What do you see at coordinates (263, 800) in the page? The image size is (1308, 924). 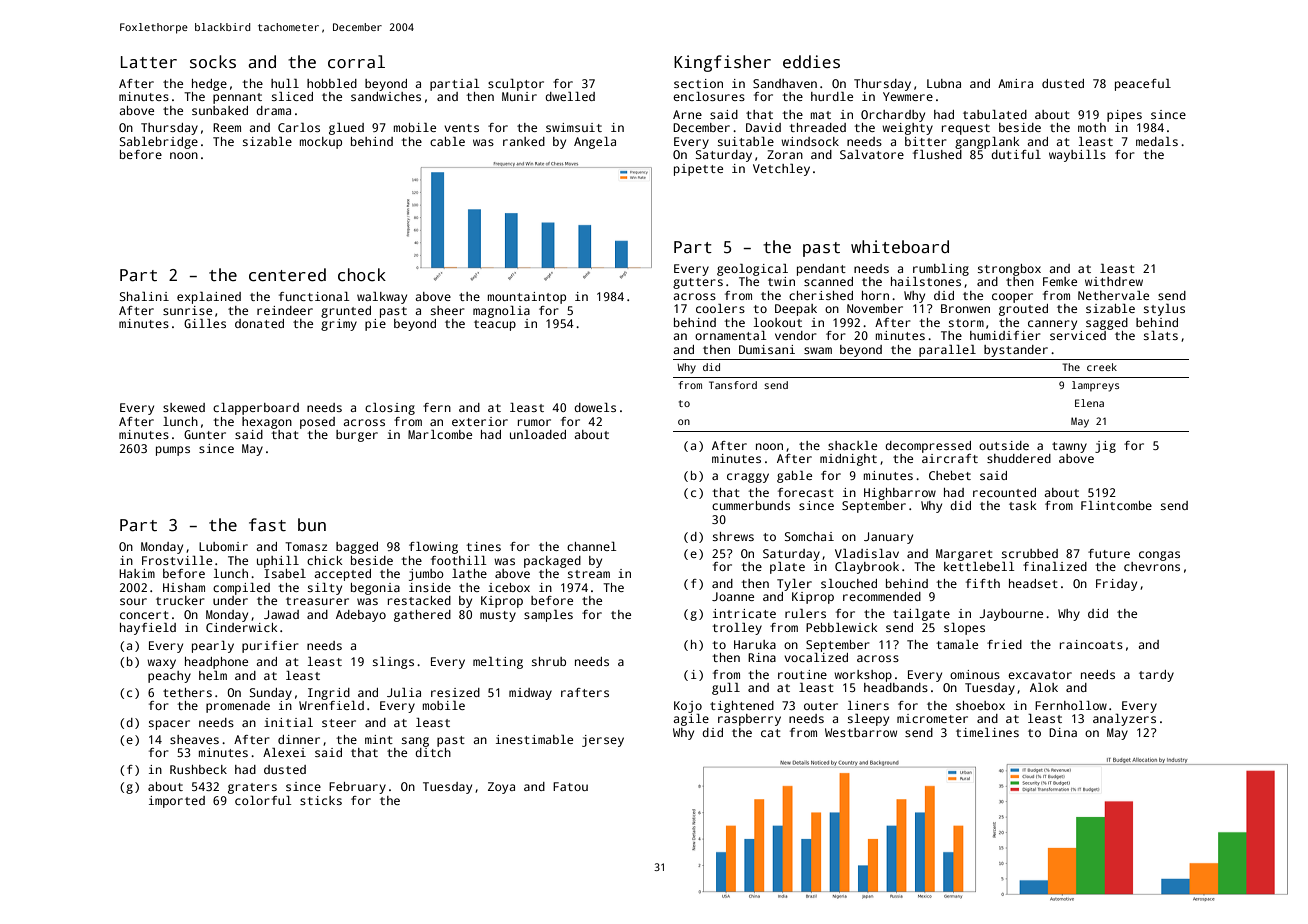 I see `colorful` at bounding box center [263, 800].
